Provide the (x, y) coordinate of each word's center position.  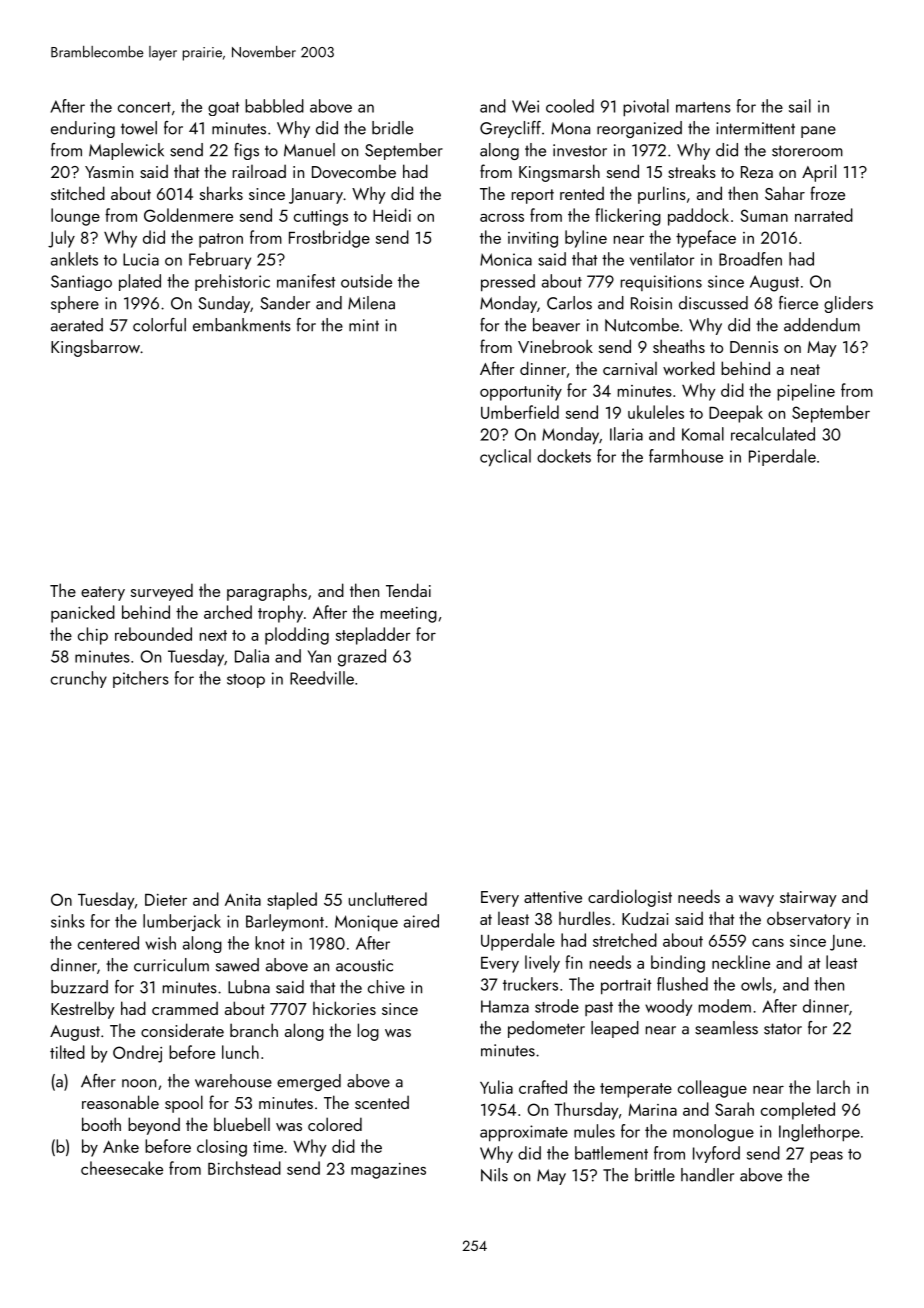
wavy (756, 901)
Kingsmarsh (559, 173)
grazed (362, 658)
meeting (409, 615)
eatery (103, 593)
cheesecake (122, 1168)
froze (827, 193)
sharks (221, 193)
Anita (243, 900)
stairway (808, 899)
